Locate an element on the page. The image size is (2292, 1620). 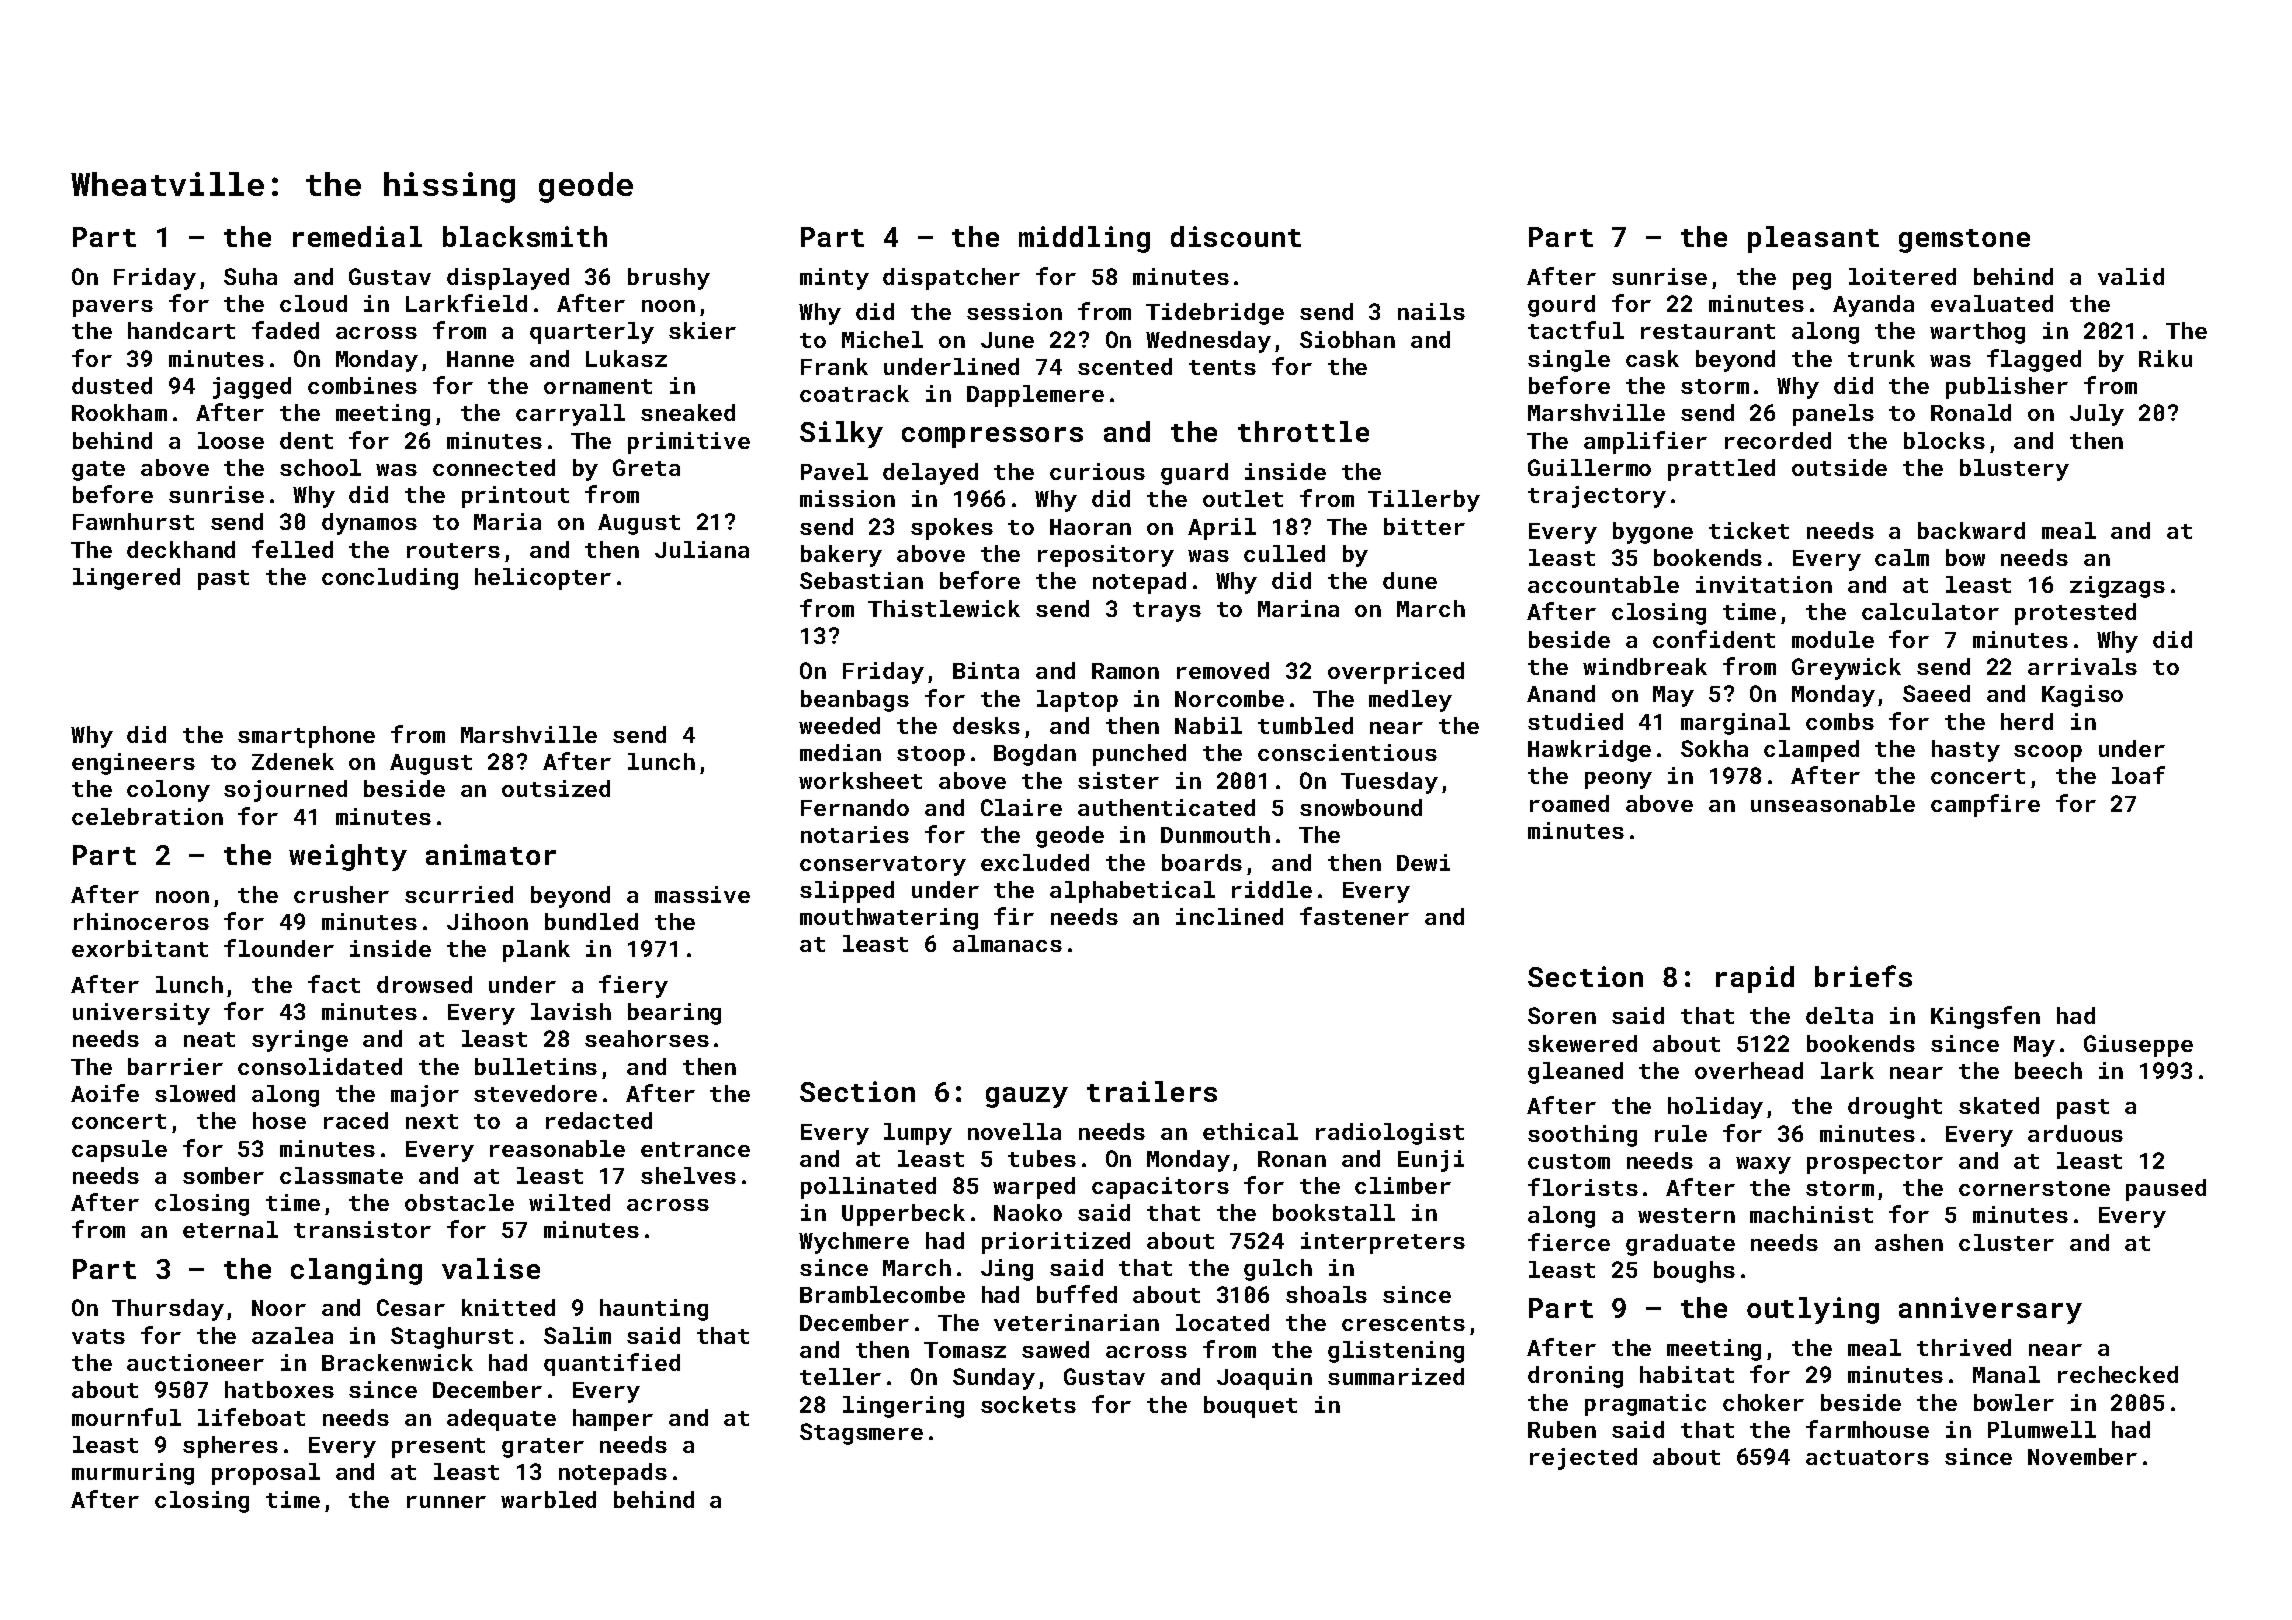
runner is located at coordinates (446, 1502).
